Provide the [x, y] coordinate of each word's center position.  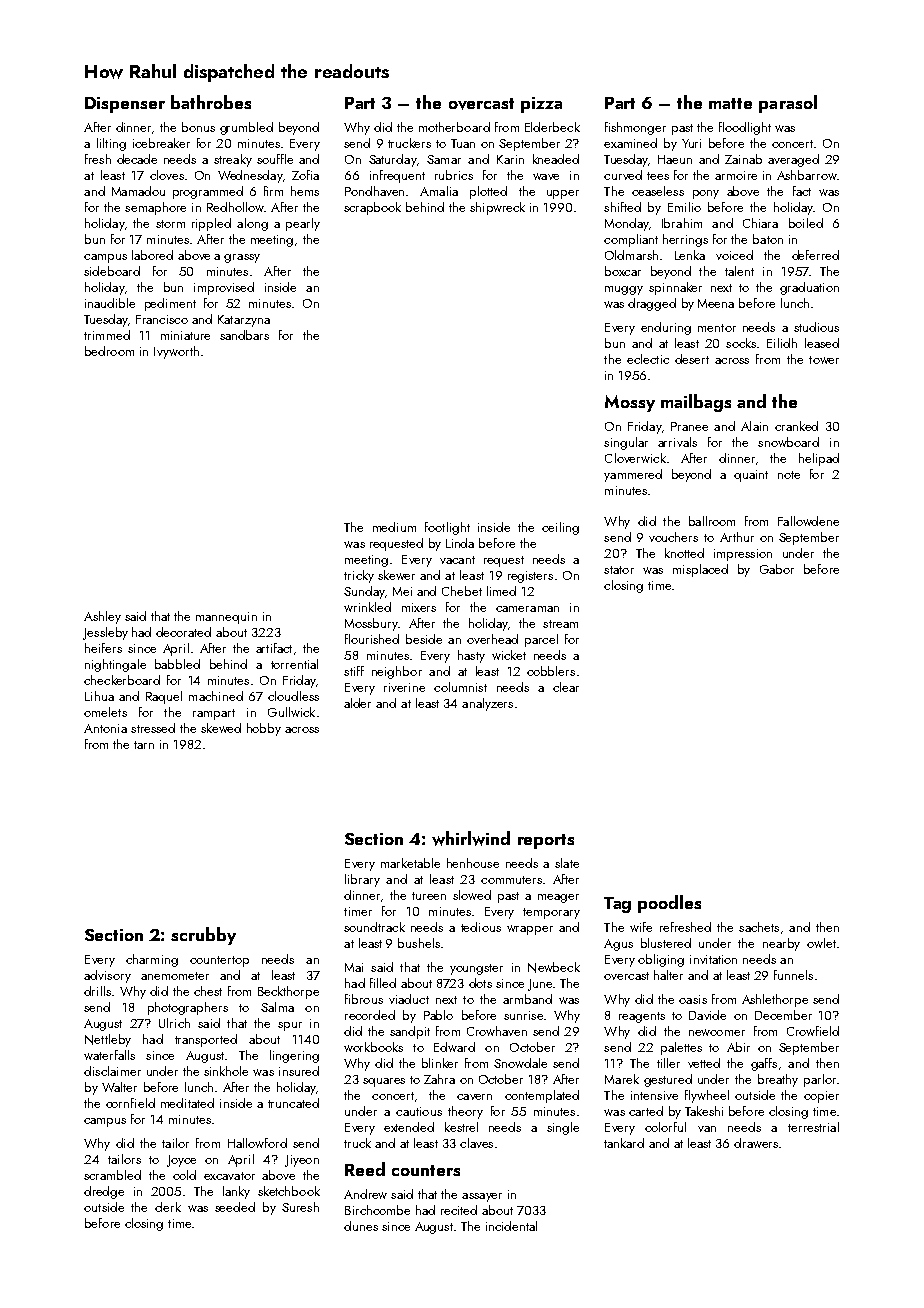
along [252, 224]
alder [357, 703]
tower [824, 360]
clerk [168, 1207]
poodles [669, 904]
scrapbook [372, 208]
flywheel [707, 1096]
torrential [294, 664]
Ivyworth [176, 352]
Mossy [630, 403]
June [540, 985]
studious [816, 327]
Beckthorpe [288, 992]
